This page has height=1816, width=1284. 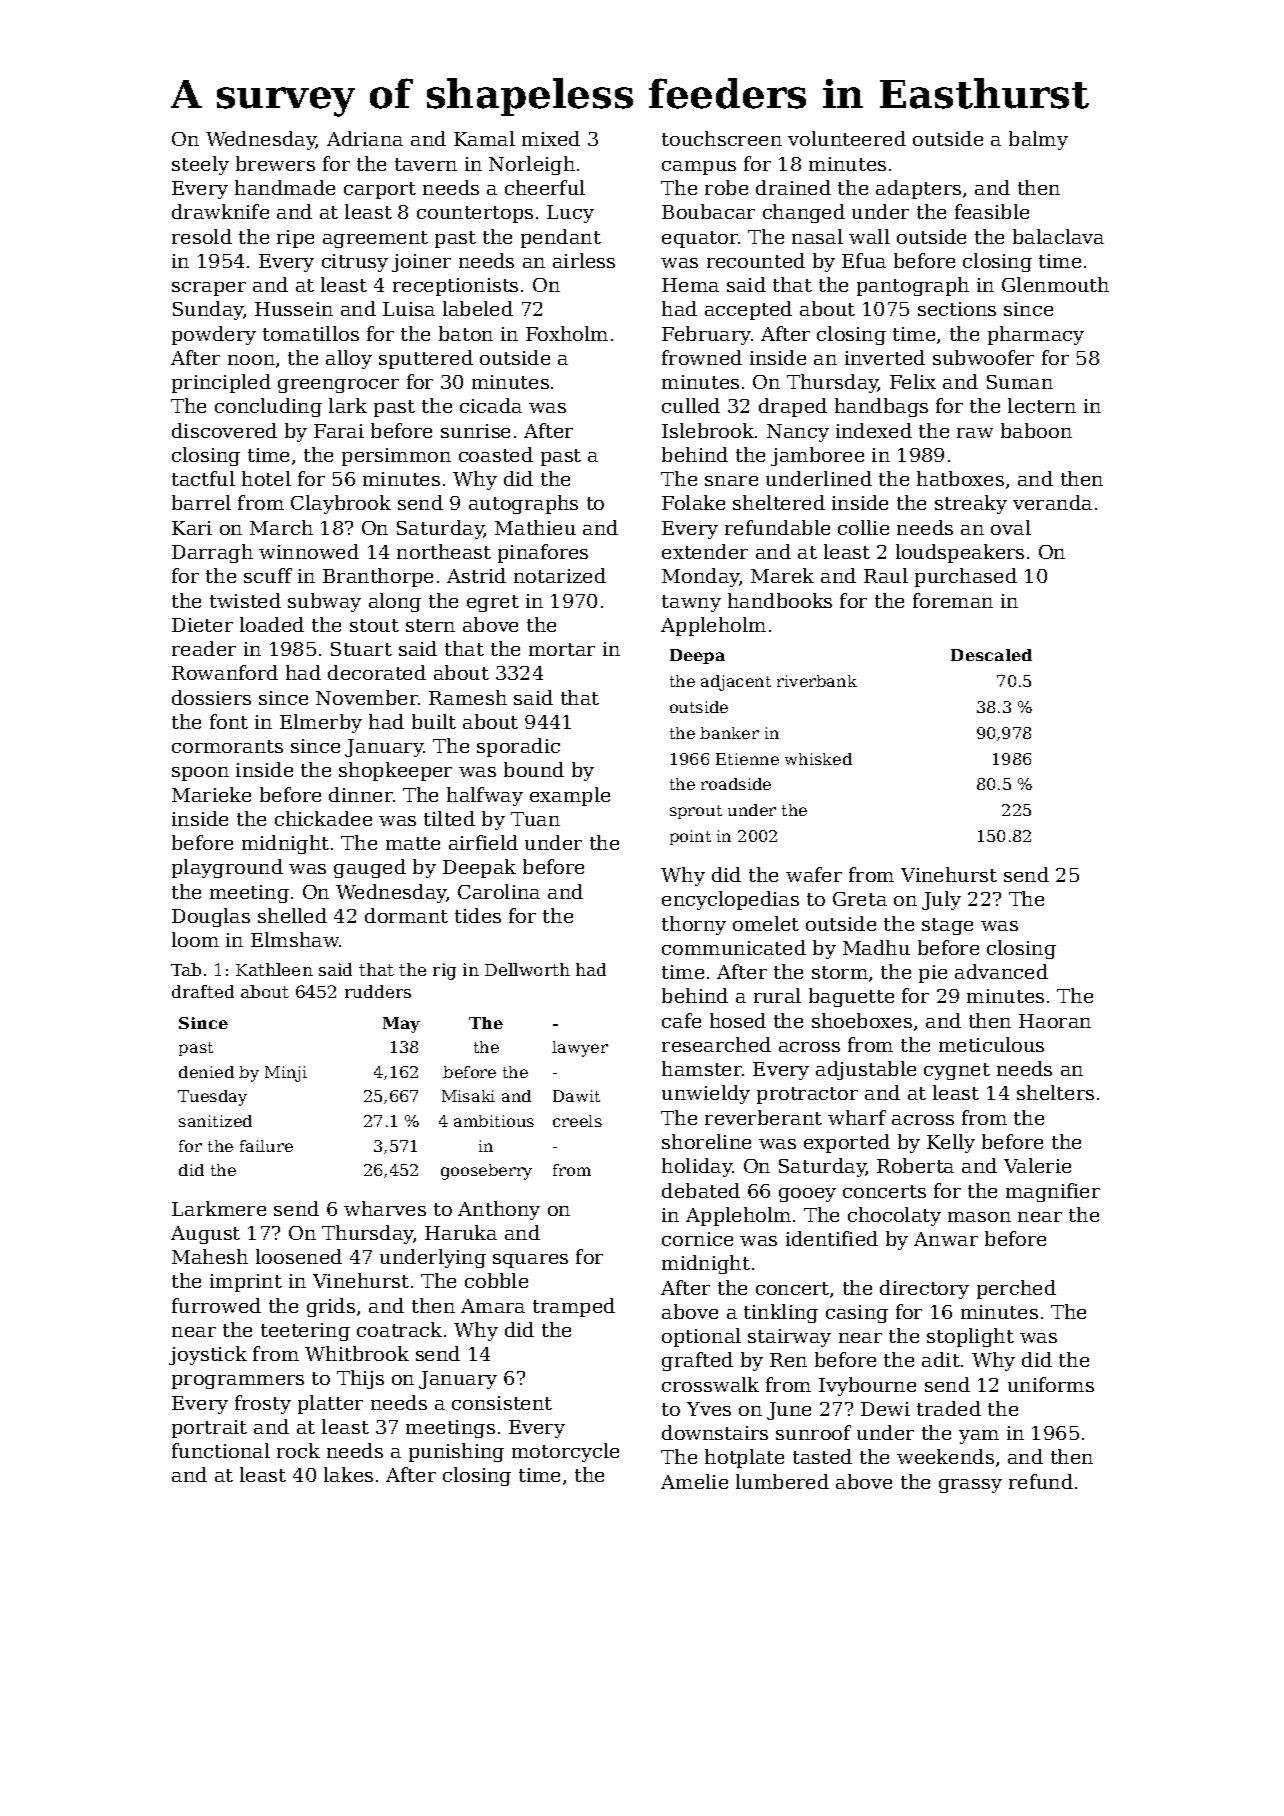 What do you see at coordinates (221, 383) in the page?
I see `principled` at bounding box center [221, 383].
